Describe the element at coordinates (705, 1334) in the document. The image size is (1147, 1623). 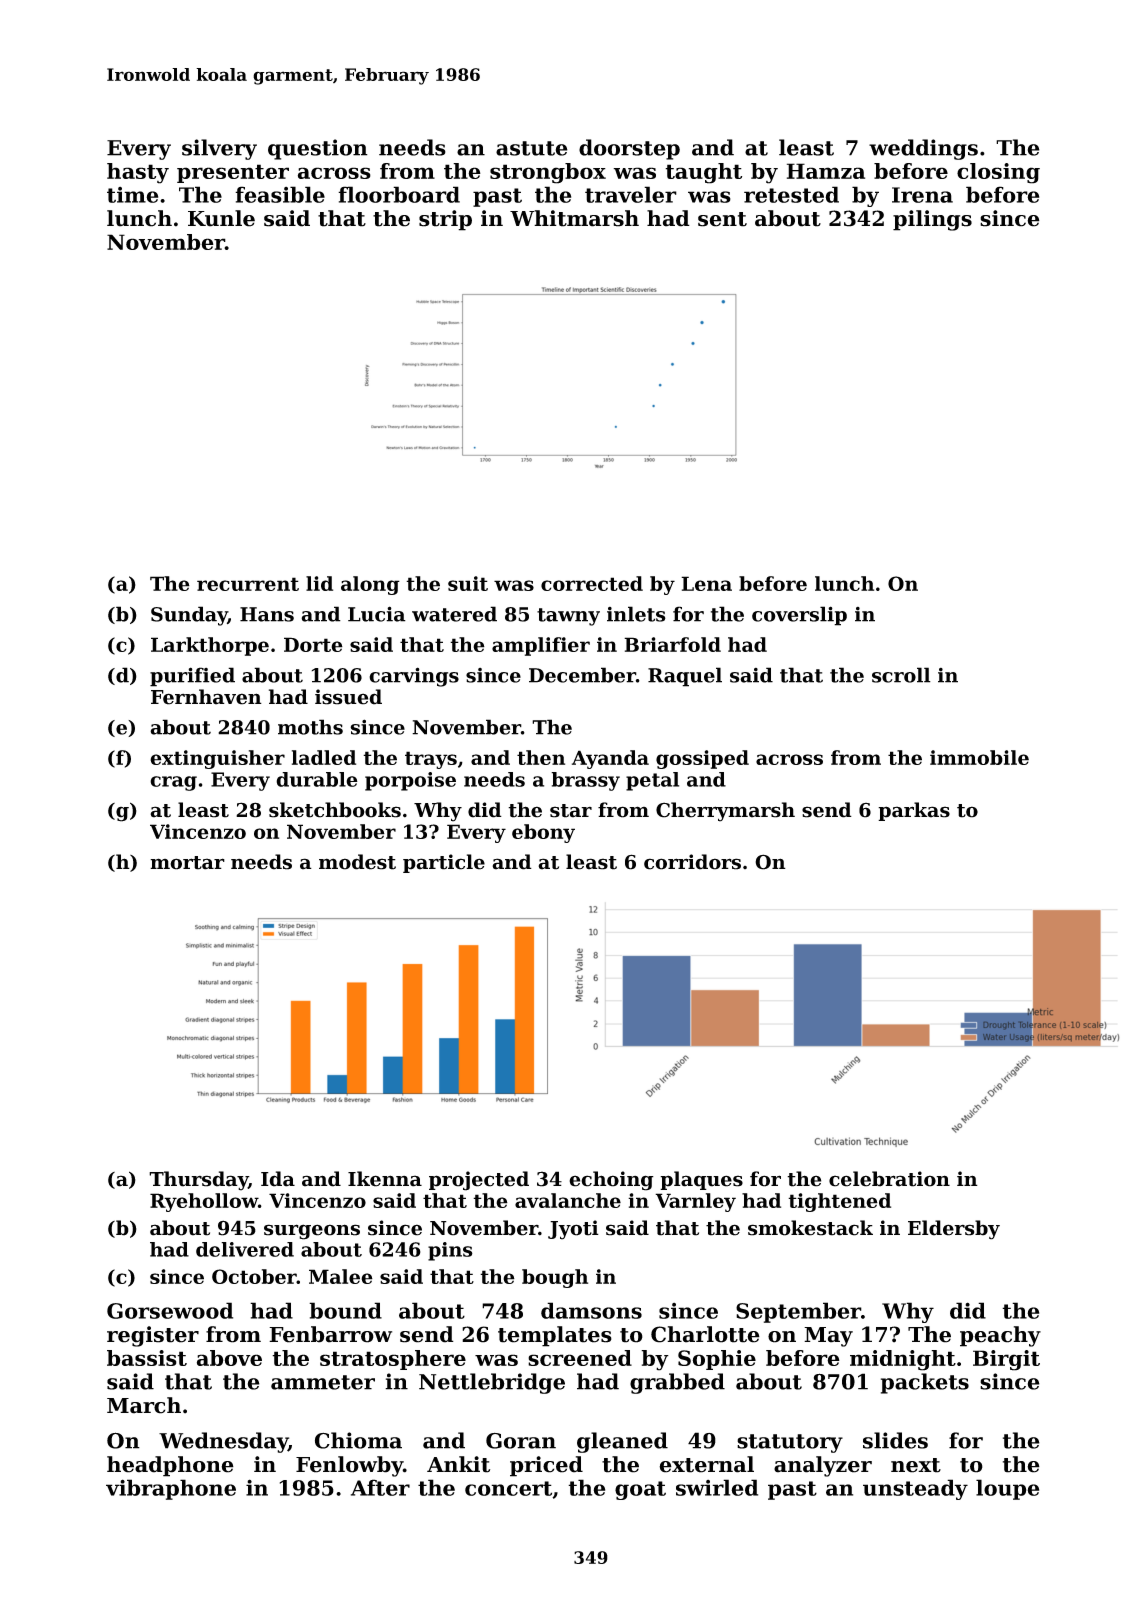
I see `Charlotte` at that location.
